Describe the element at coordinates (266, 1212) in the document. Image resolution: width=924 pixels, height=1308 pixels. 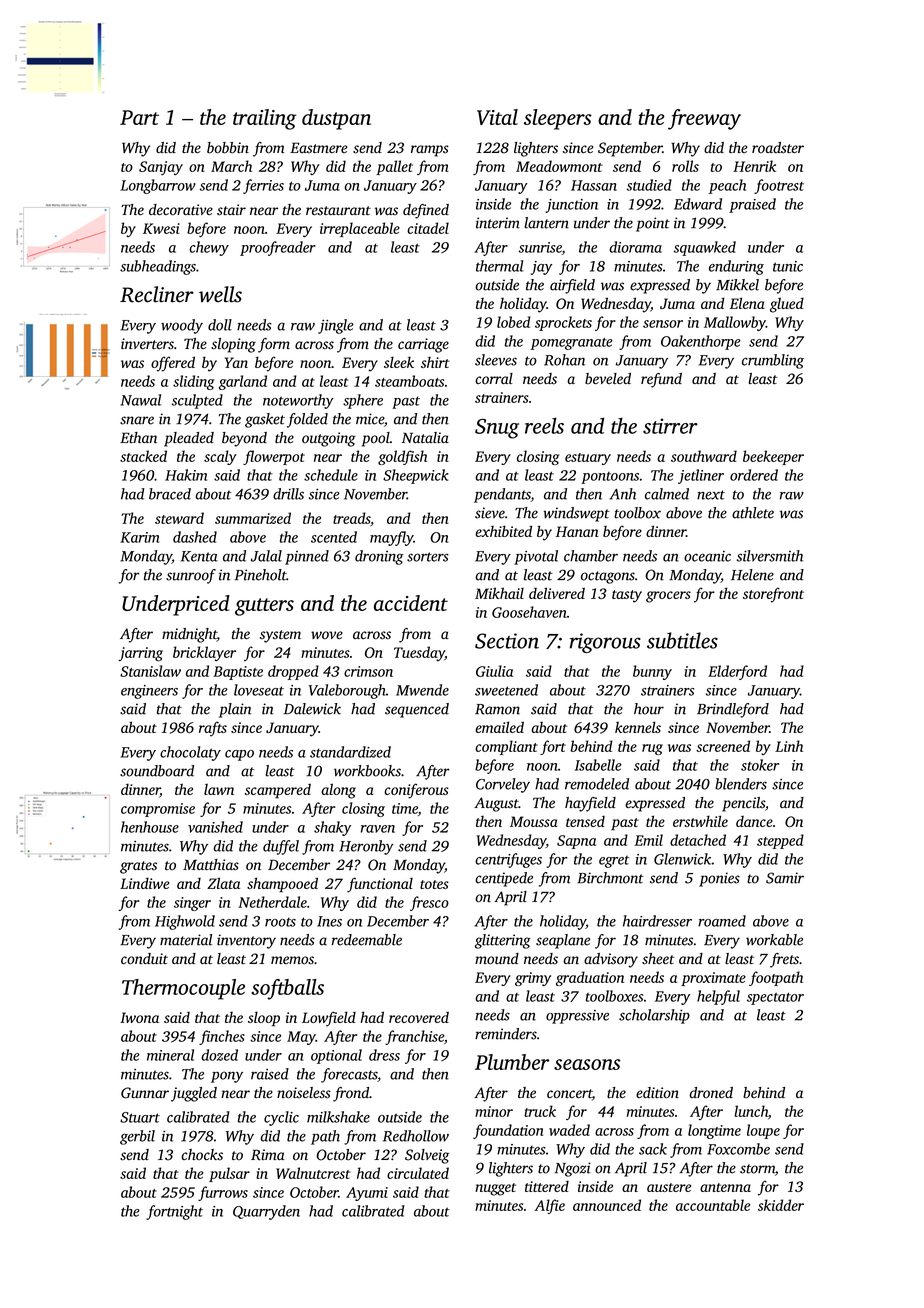
I see `Quarryden` at that location.
